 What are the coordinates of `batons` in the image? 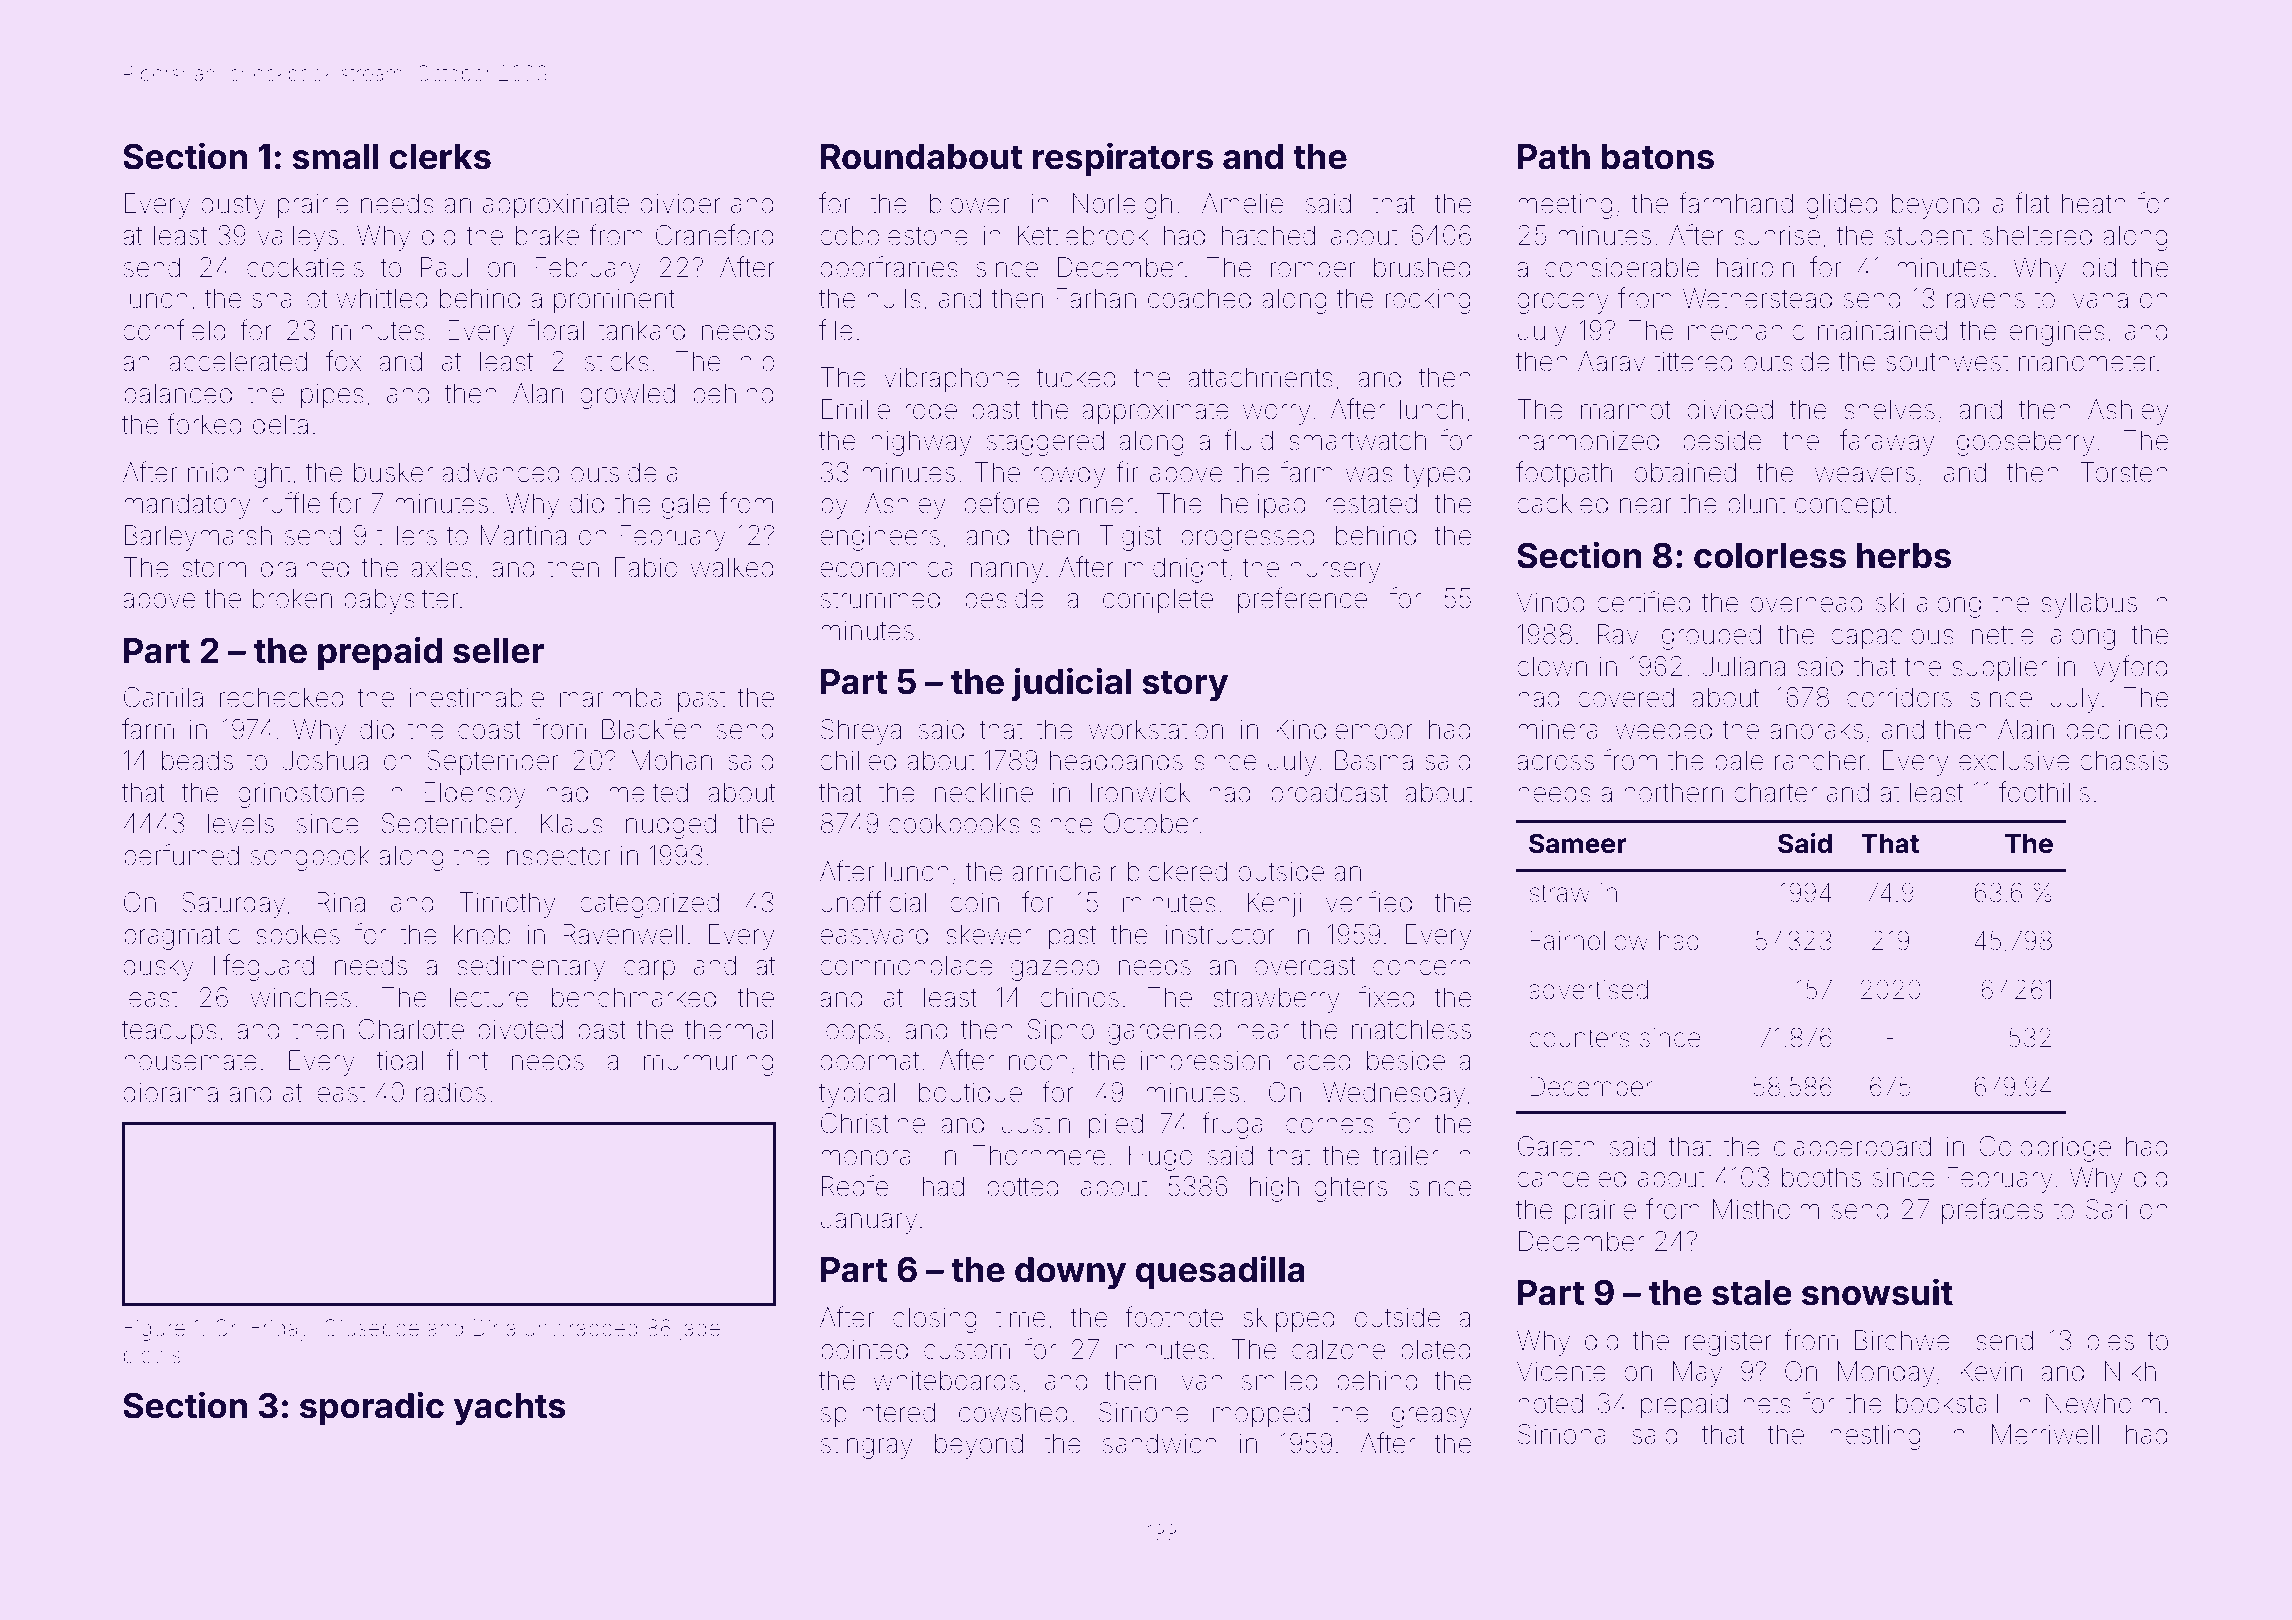 It's located at (1657, 157).
